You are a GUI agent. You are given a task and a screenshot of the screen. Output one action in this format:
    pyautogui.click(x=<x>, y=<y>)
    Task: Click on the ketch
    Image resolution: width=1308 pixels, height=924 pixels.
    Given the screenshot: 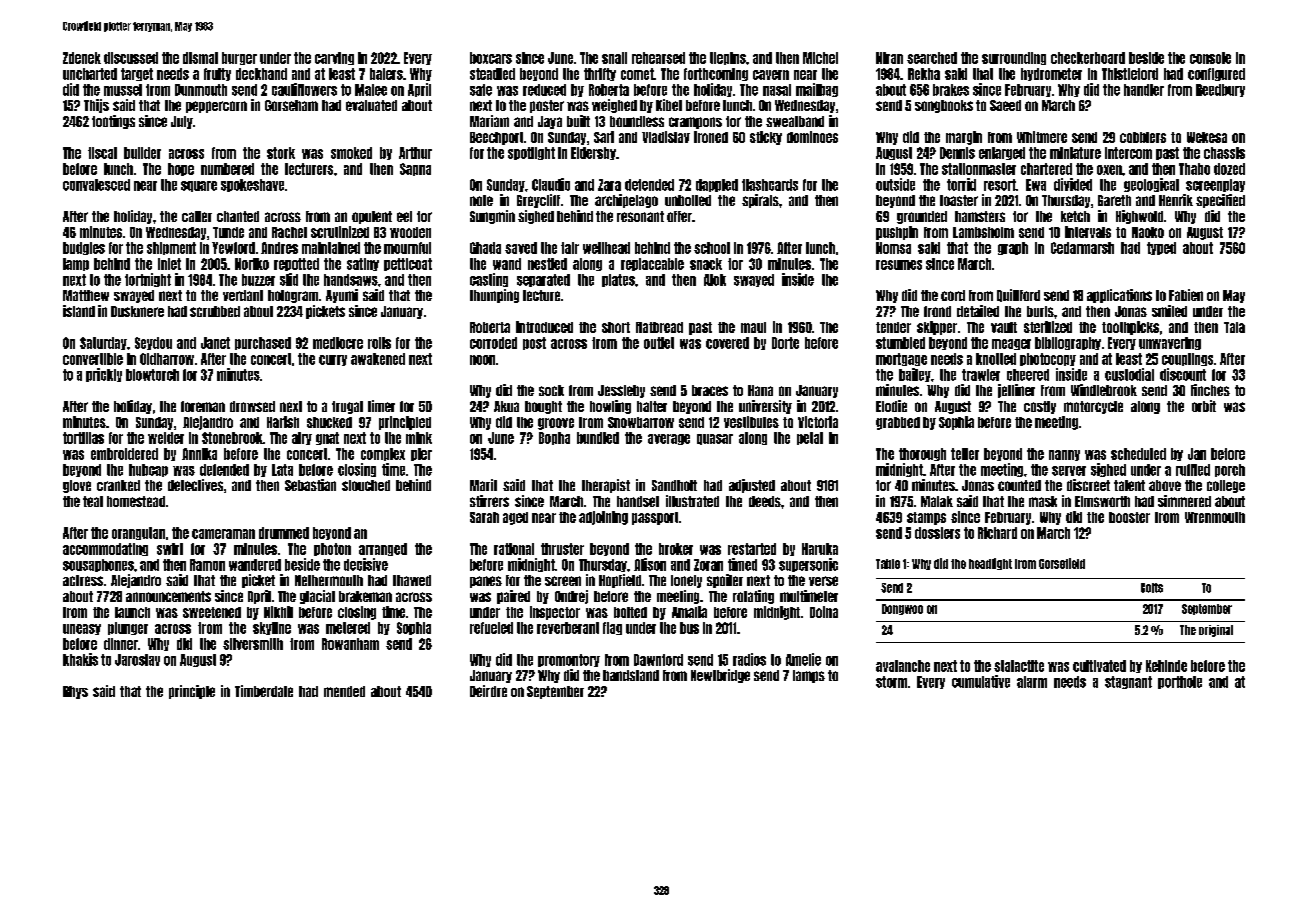 What is the action you would take?
    pyautogui.click(x=1075, y=216)
